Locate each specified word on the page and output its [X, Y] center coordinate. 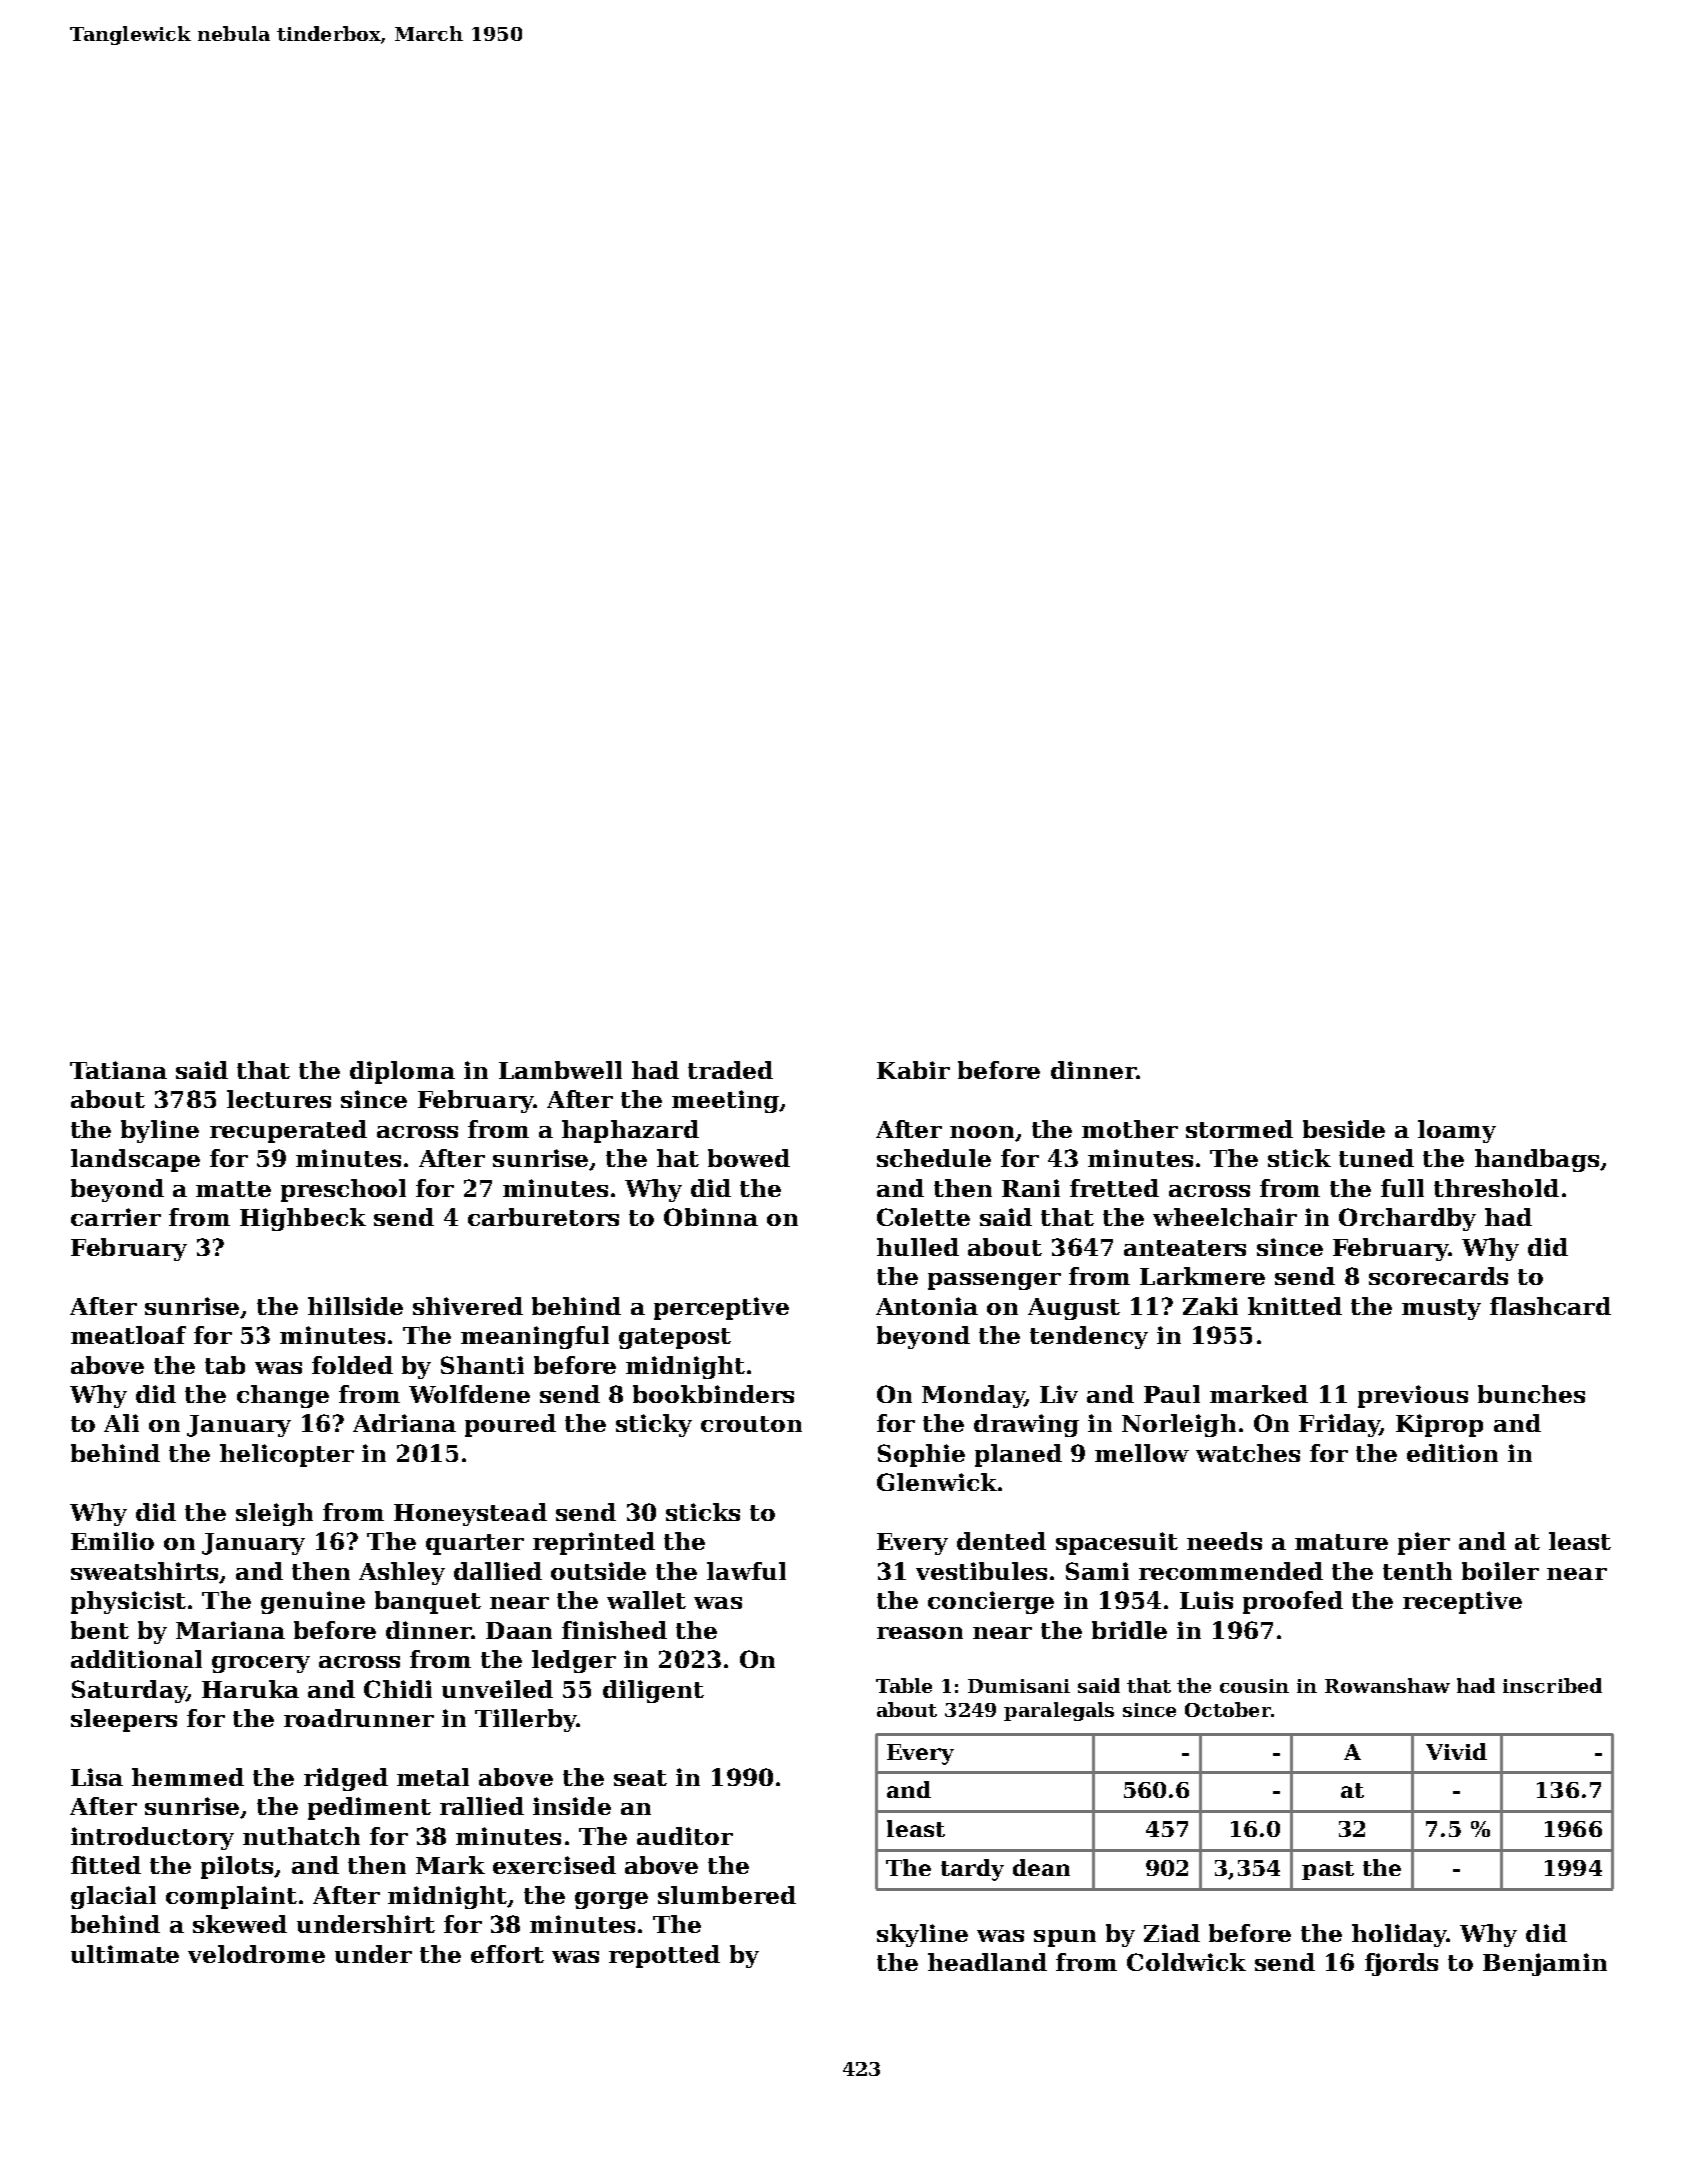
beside [1344, 1129]
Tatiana [118, 1070]
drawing [1026, 1425]
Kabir [913, 1070]
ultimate [125, 1954]
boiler [1500, 1571]
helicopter [287, 1455]
